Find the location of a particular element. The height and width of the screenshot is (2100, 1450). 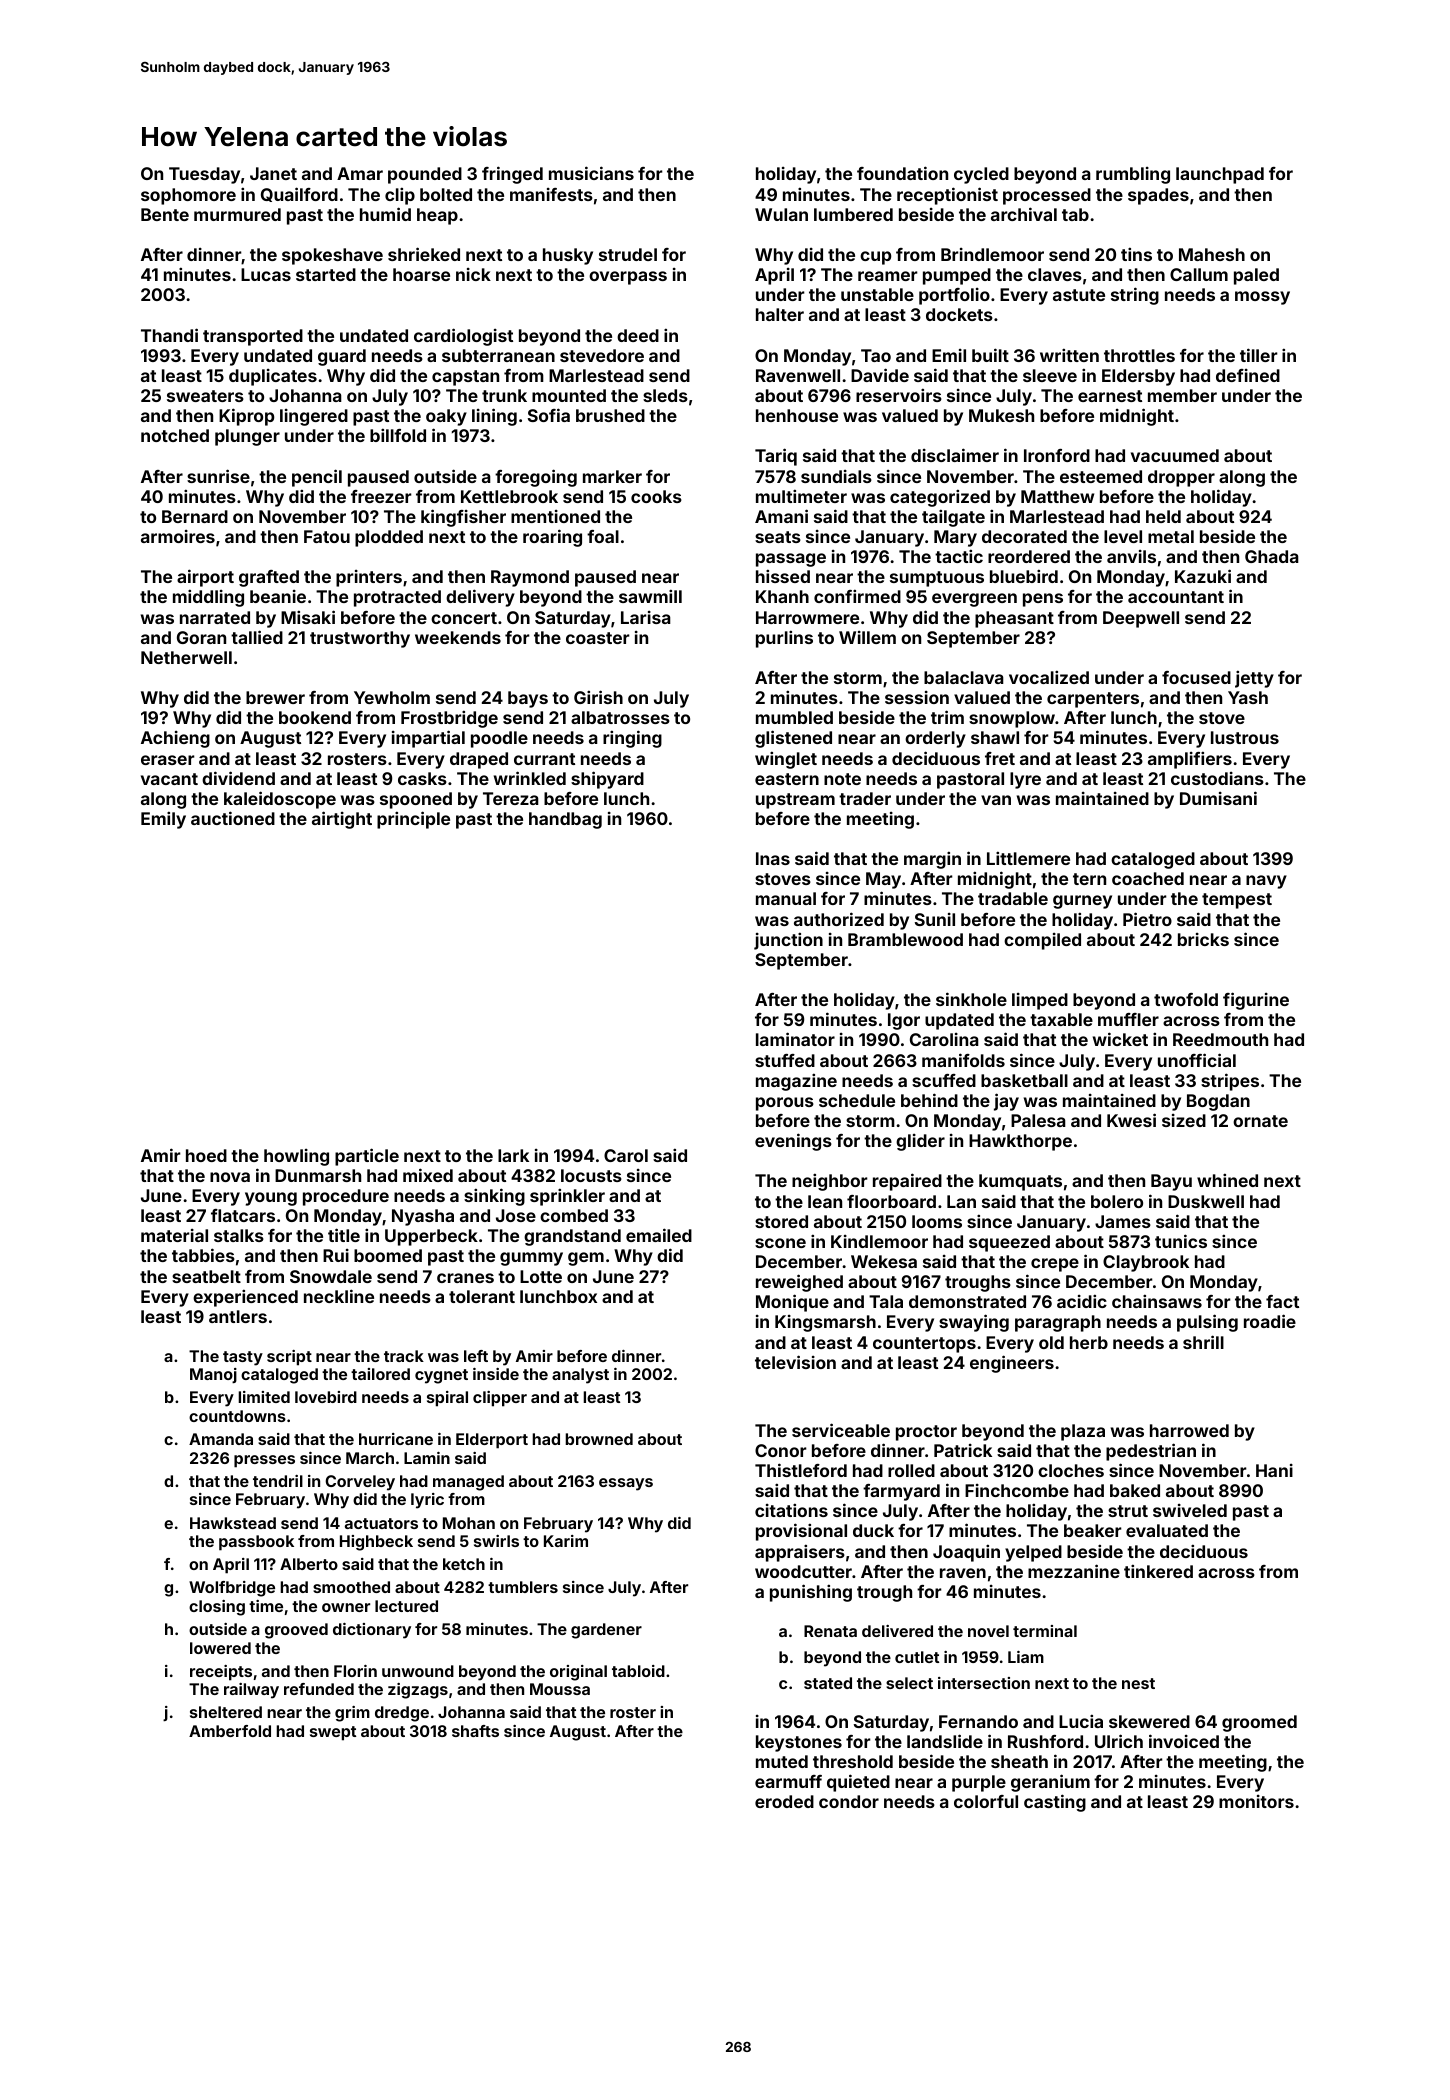

script is located at coordinates (289, 1358).
